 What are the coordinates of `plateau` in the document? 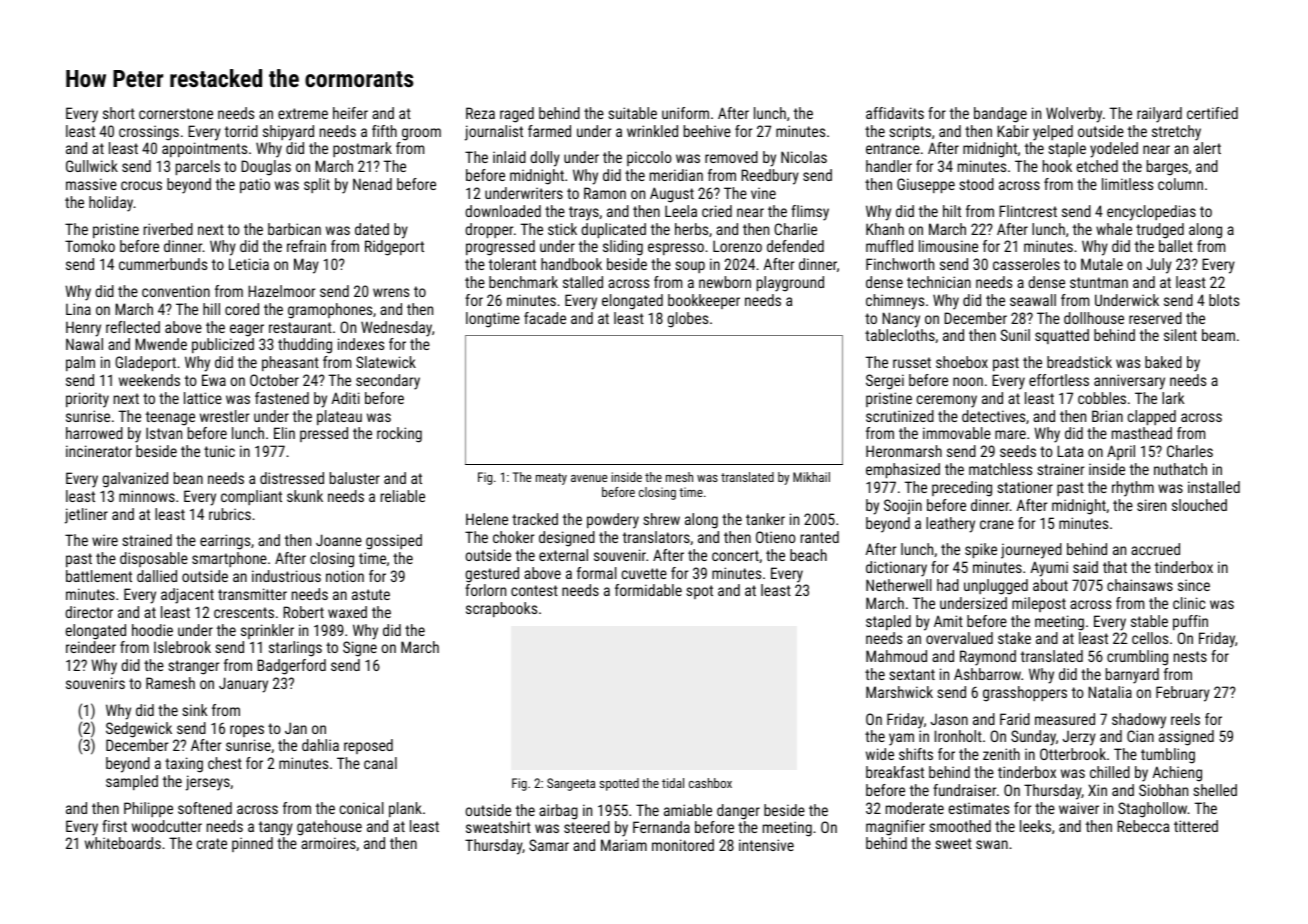 It's located at (339, 417).
